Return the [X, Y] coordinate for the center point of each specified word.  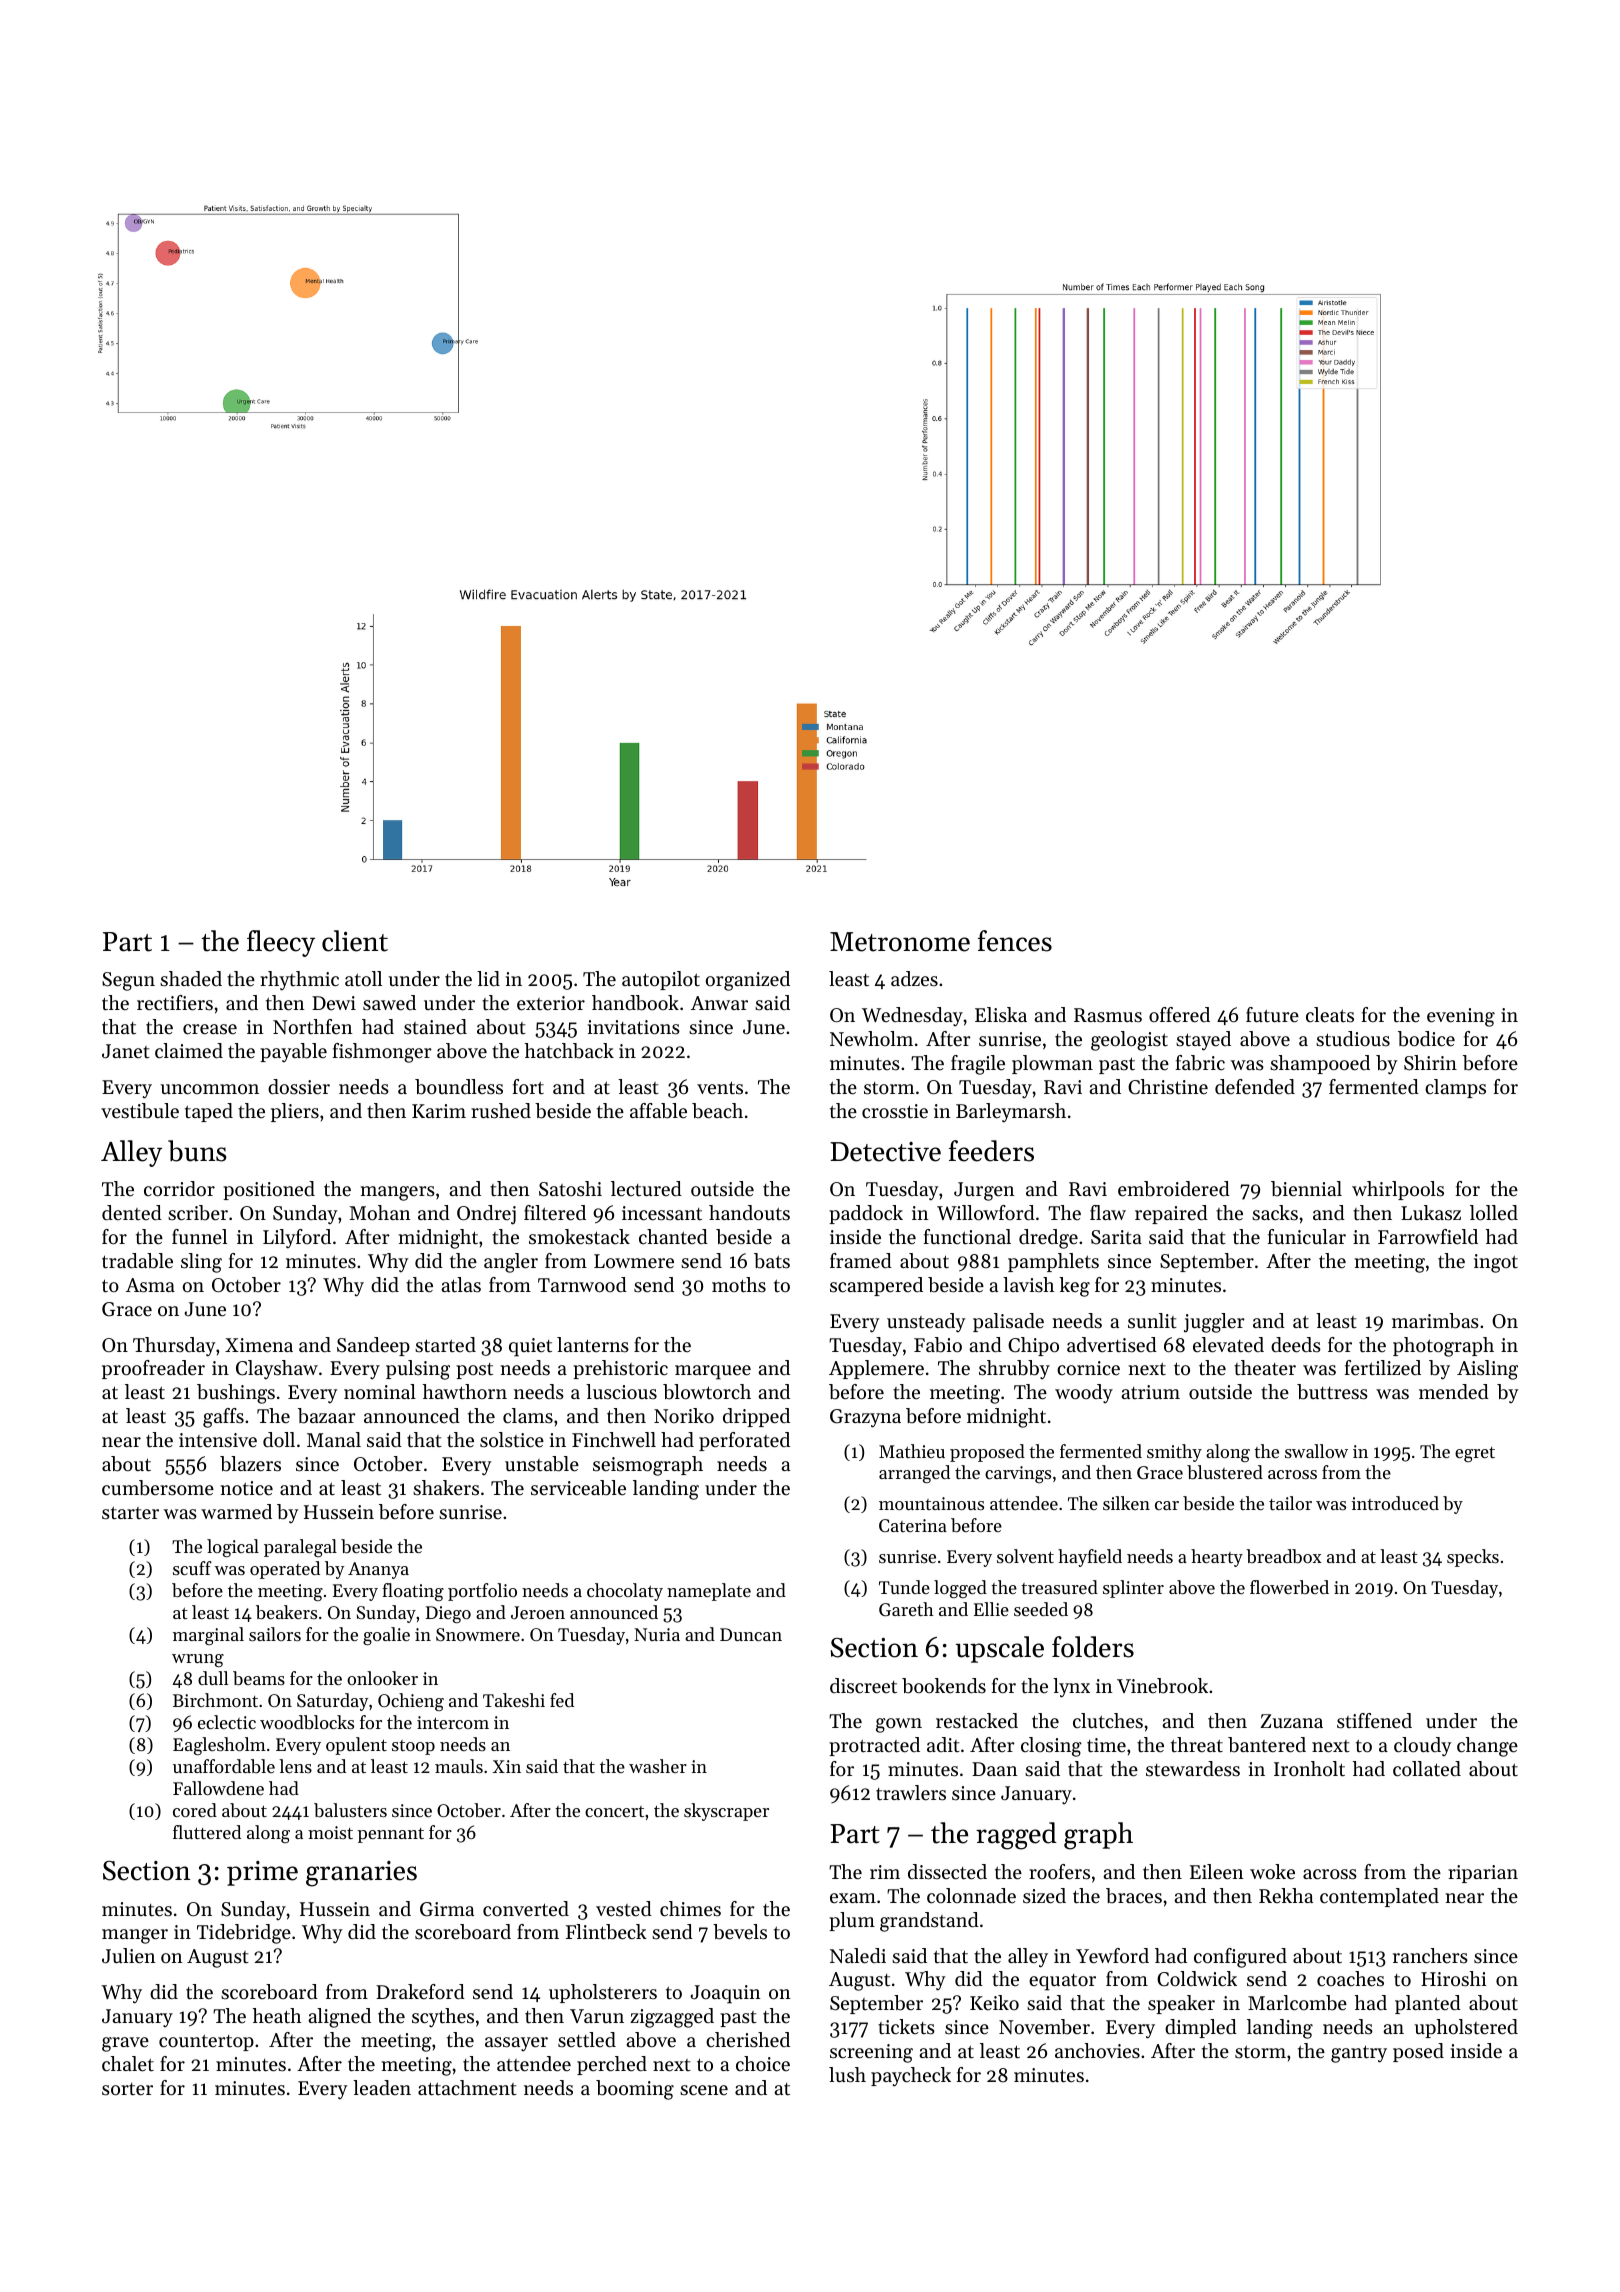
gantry [1359, 2054]
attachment [467, 2088]
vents [720, 1088]
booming [635, 2090]
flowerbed [1289, 1587]
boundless [459, 1087]
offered [1179, 1015]
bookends [944, 1686]
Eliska [1001, 1015]
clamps [1455, 1088]
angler [511, 1263]
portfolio [482, 1592]
